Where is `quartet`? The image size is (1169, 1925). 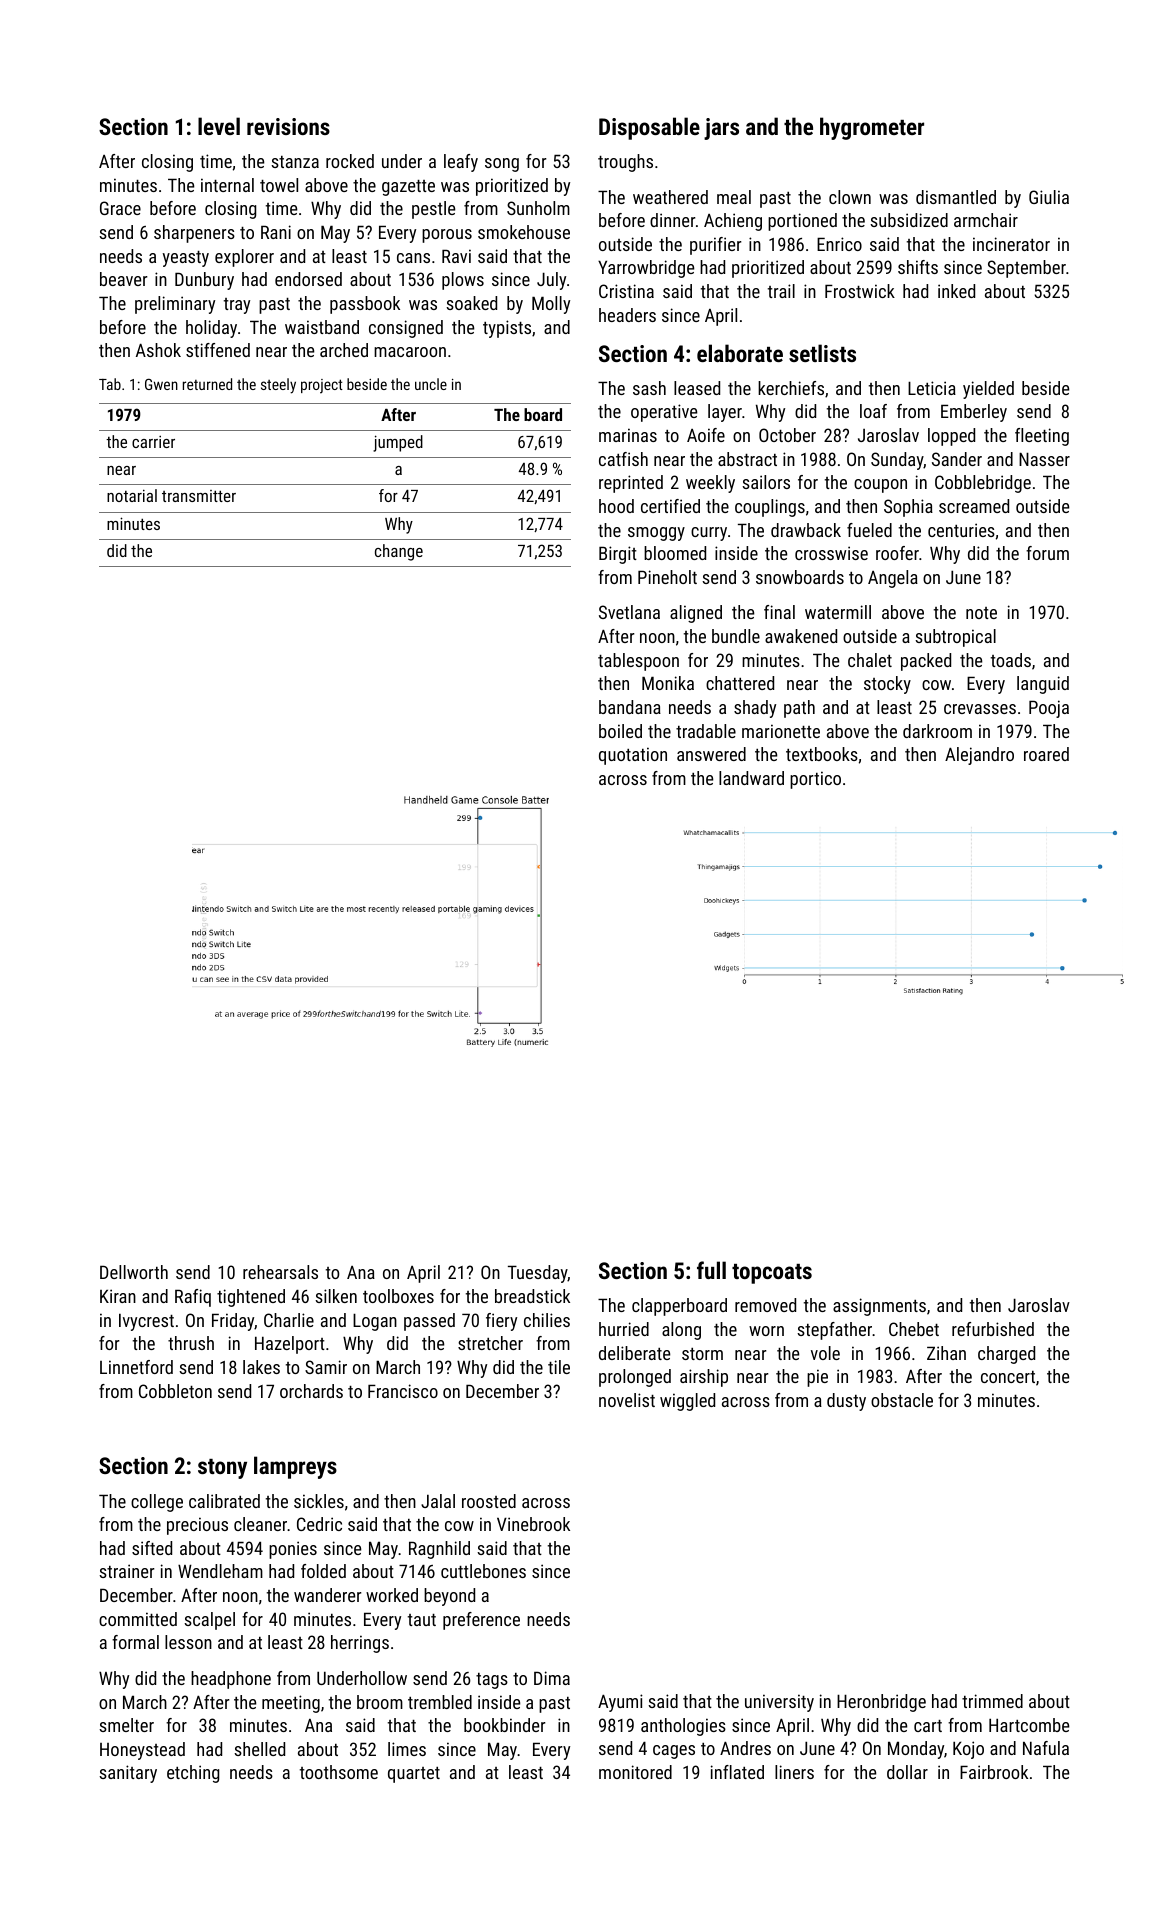
quartet is located at coordinates (414, 1775).
